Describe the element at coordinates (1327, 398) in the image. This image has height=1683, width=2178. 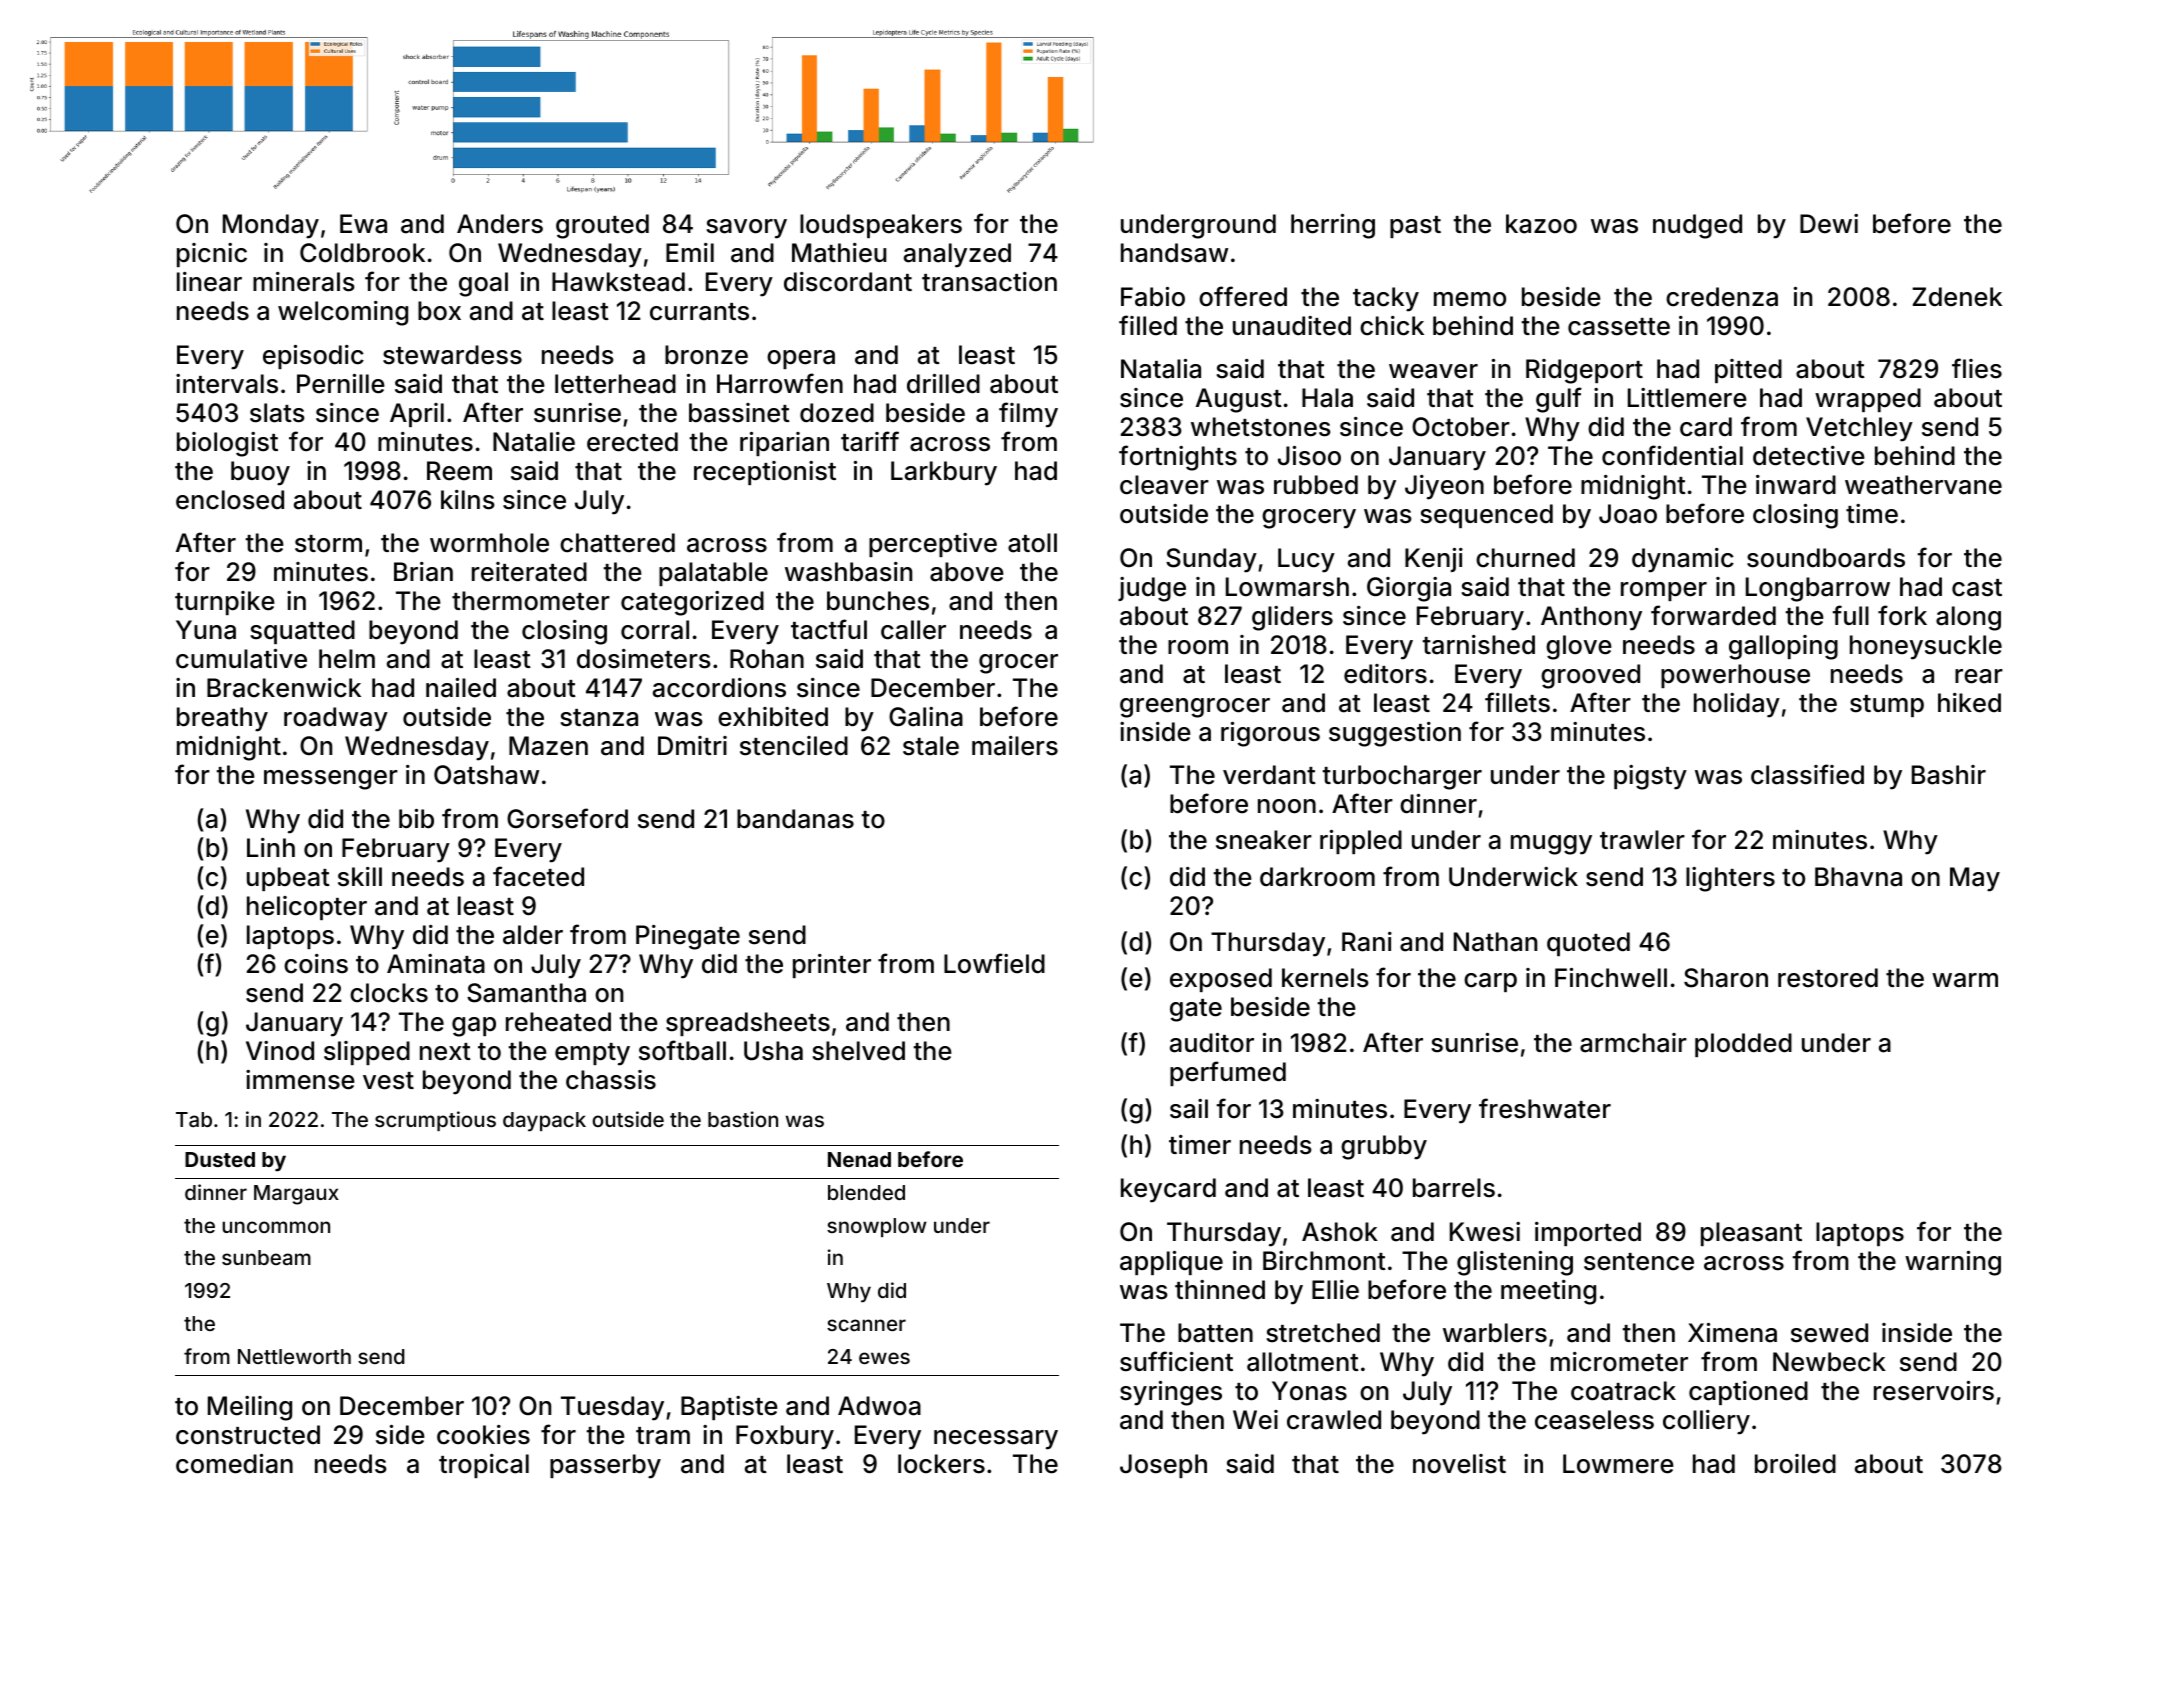
I see `Hala` at that location.
